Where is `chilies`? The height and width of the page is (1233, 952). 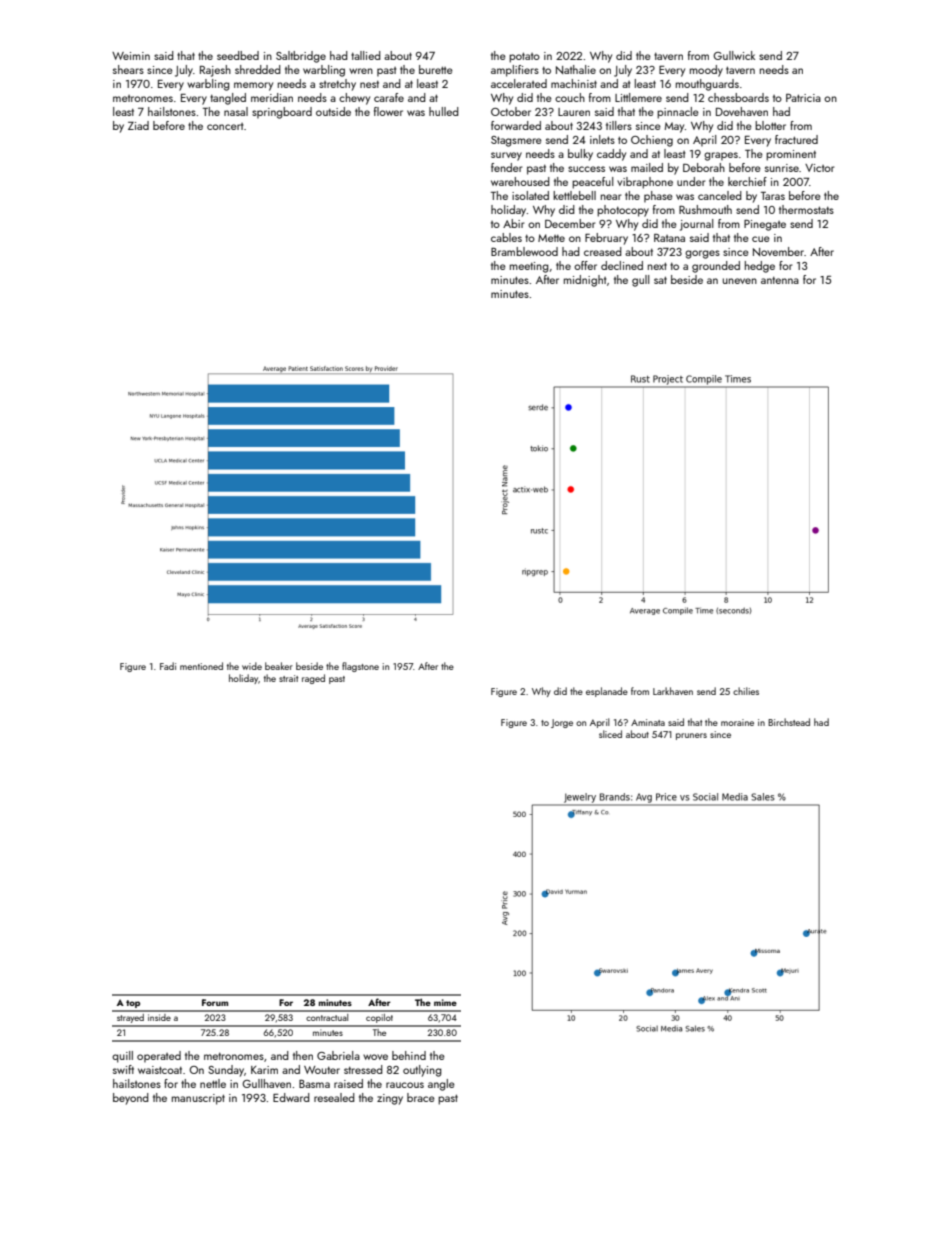 chilies is located at coordinates (746, 691).
